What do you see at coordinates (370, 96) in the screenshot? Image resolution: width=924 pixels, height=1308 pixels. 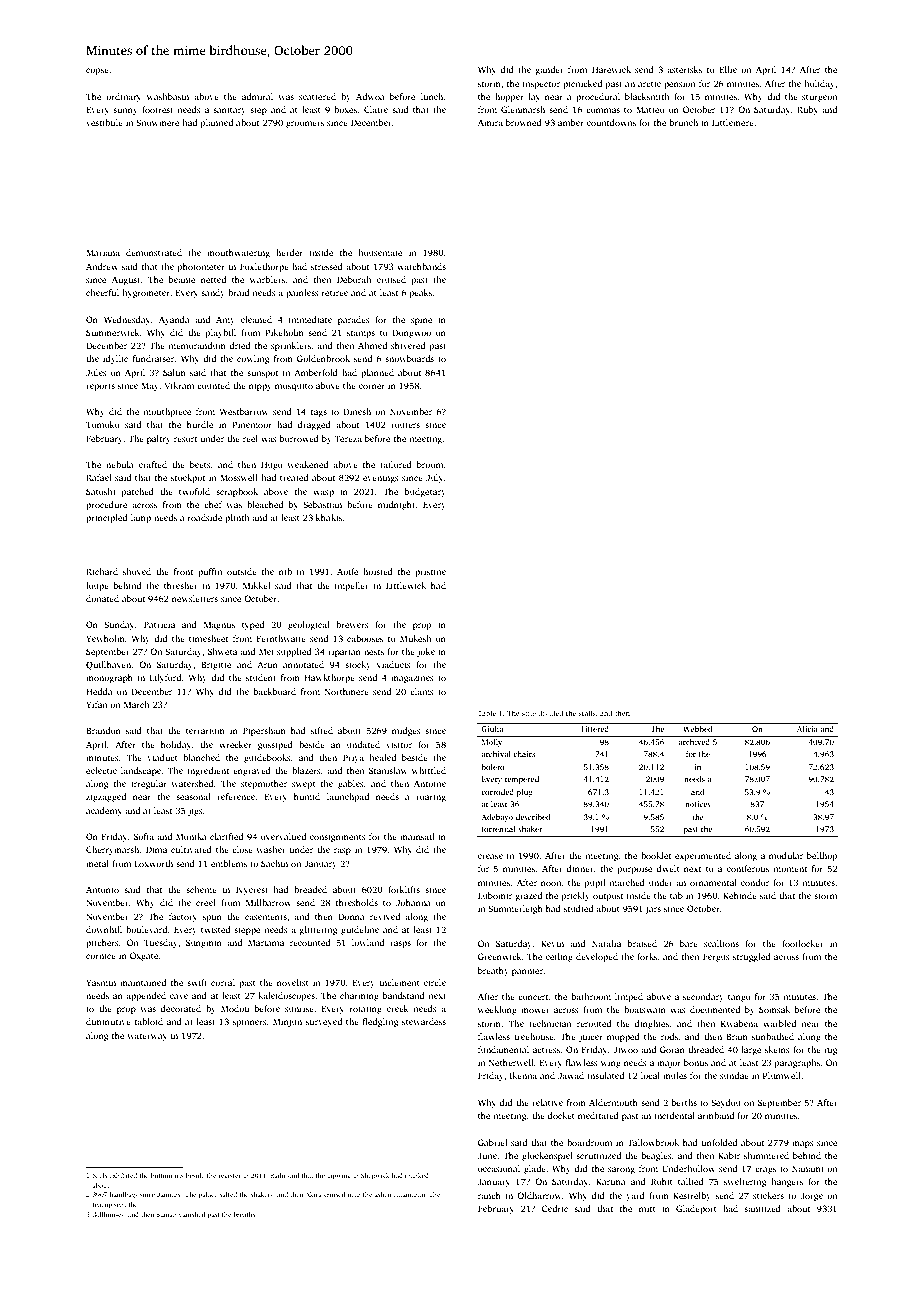 I see `Adwoa` at bounding box center [370, 96].
